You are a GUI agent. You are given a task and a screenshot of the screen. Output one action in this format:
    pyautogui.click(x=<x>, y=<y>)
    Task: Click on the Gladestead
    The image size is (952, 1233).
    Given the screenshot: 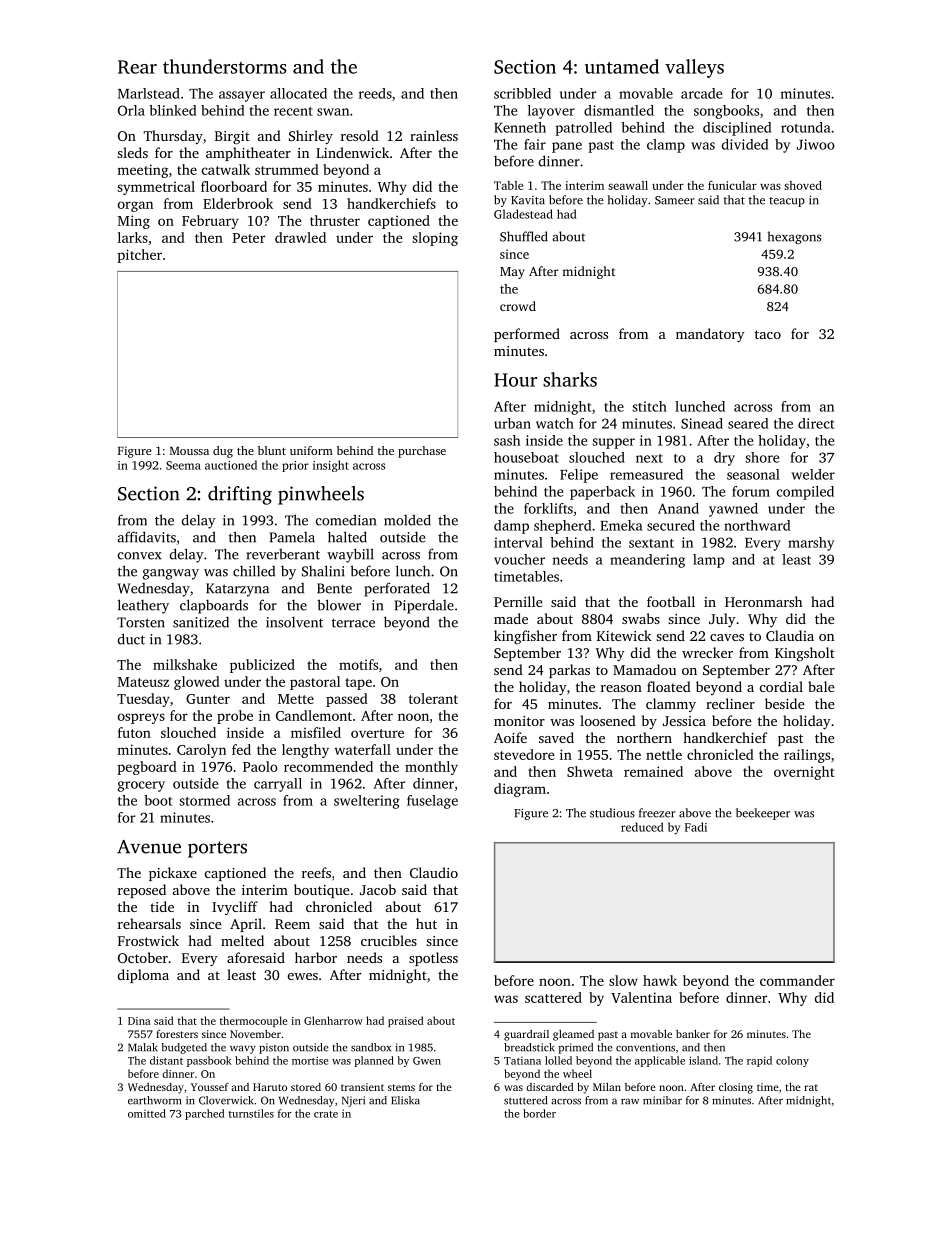 What is the action you would take?
    pyautogui.click(x=523, y=214)
